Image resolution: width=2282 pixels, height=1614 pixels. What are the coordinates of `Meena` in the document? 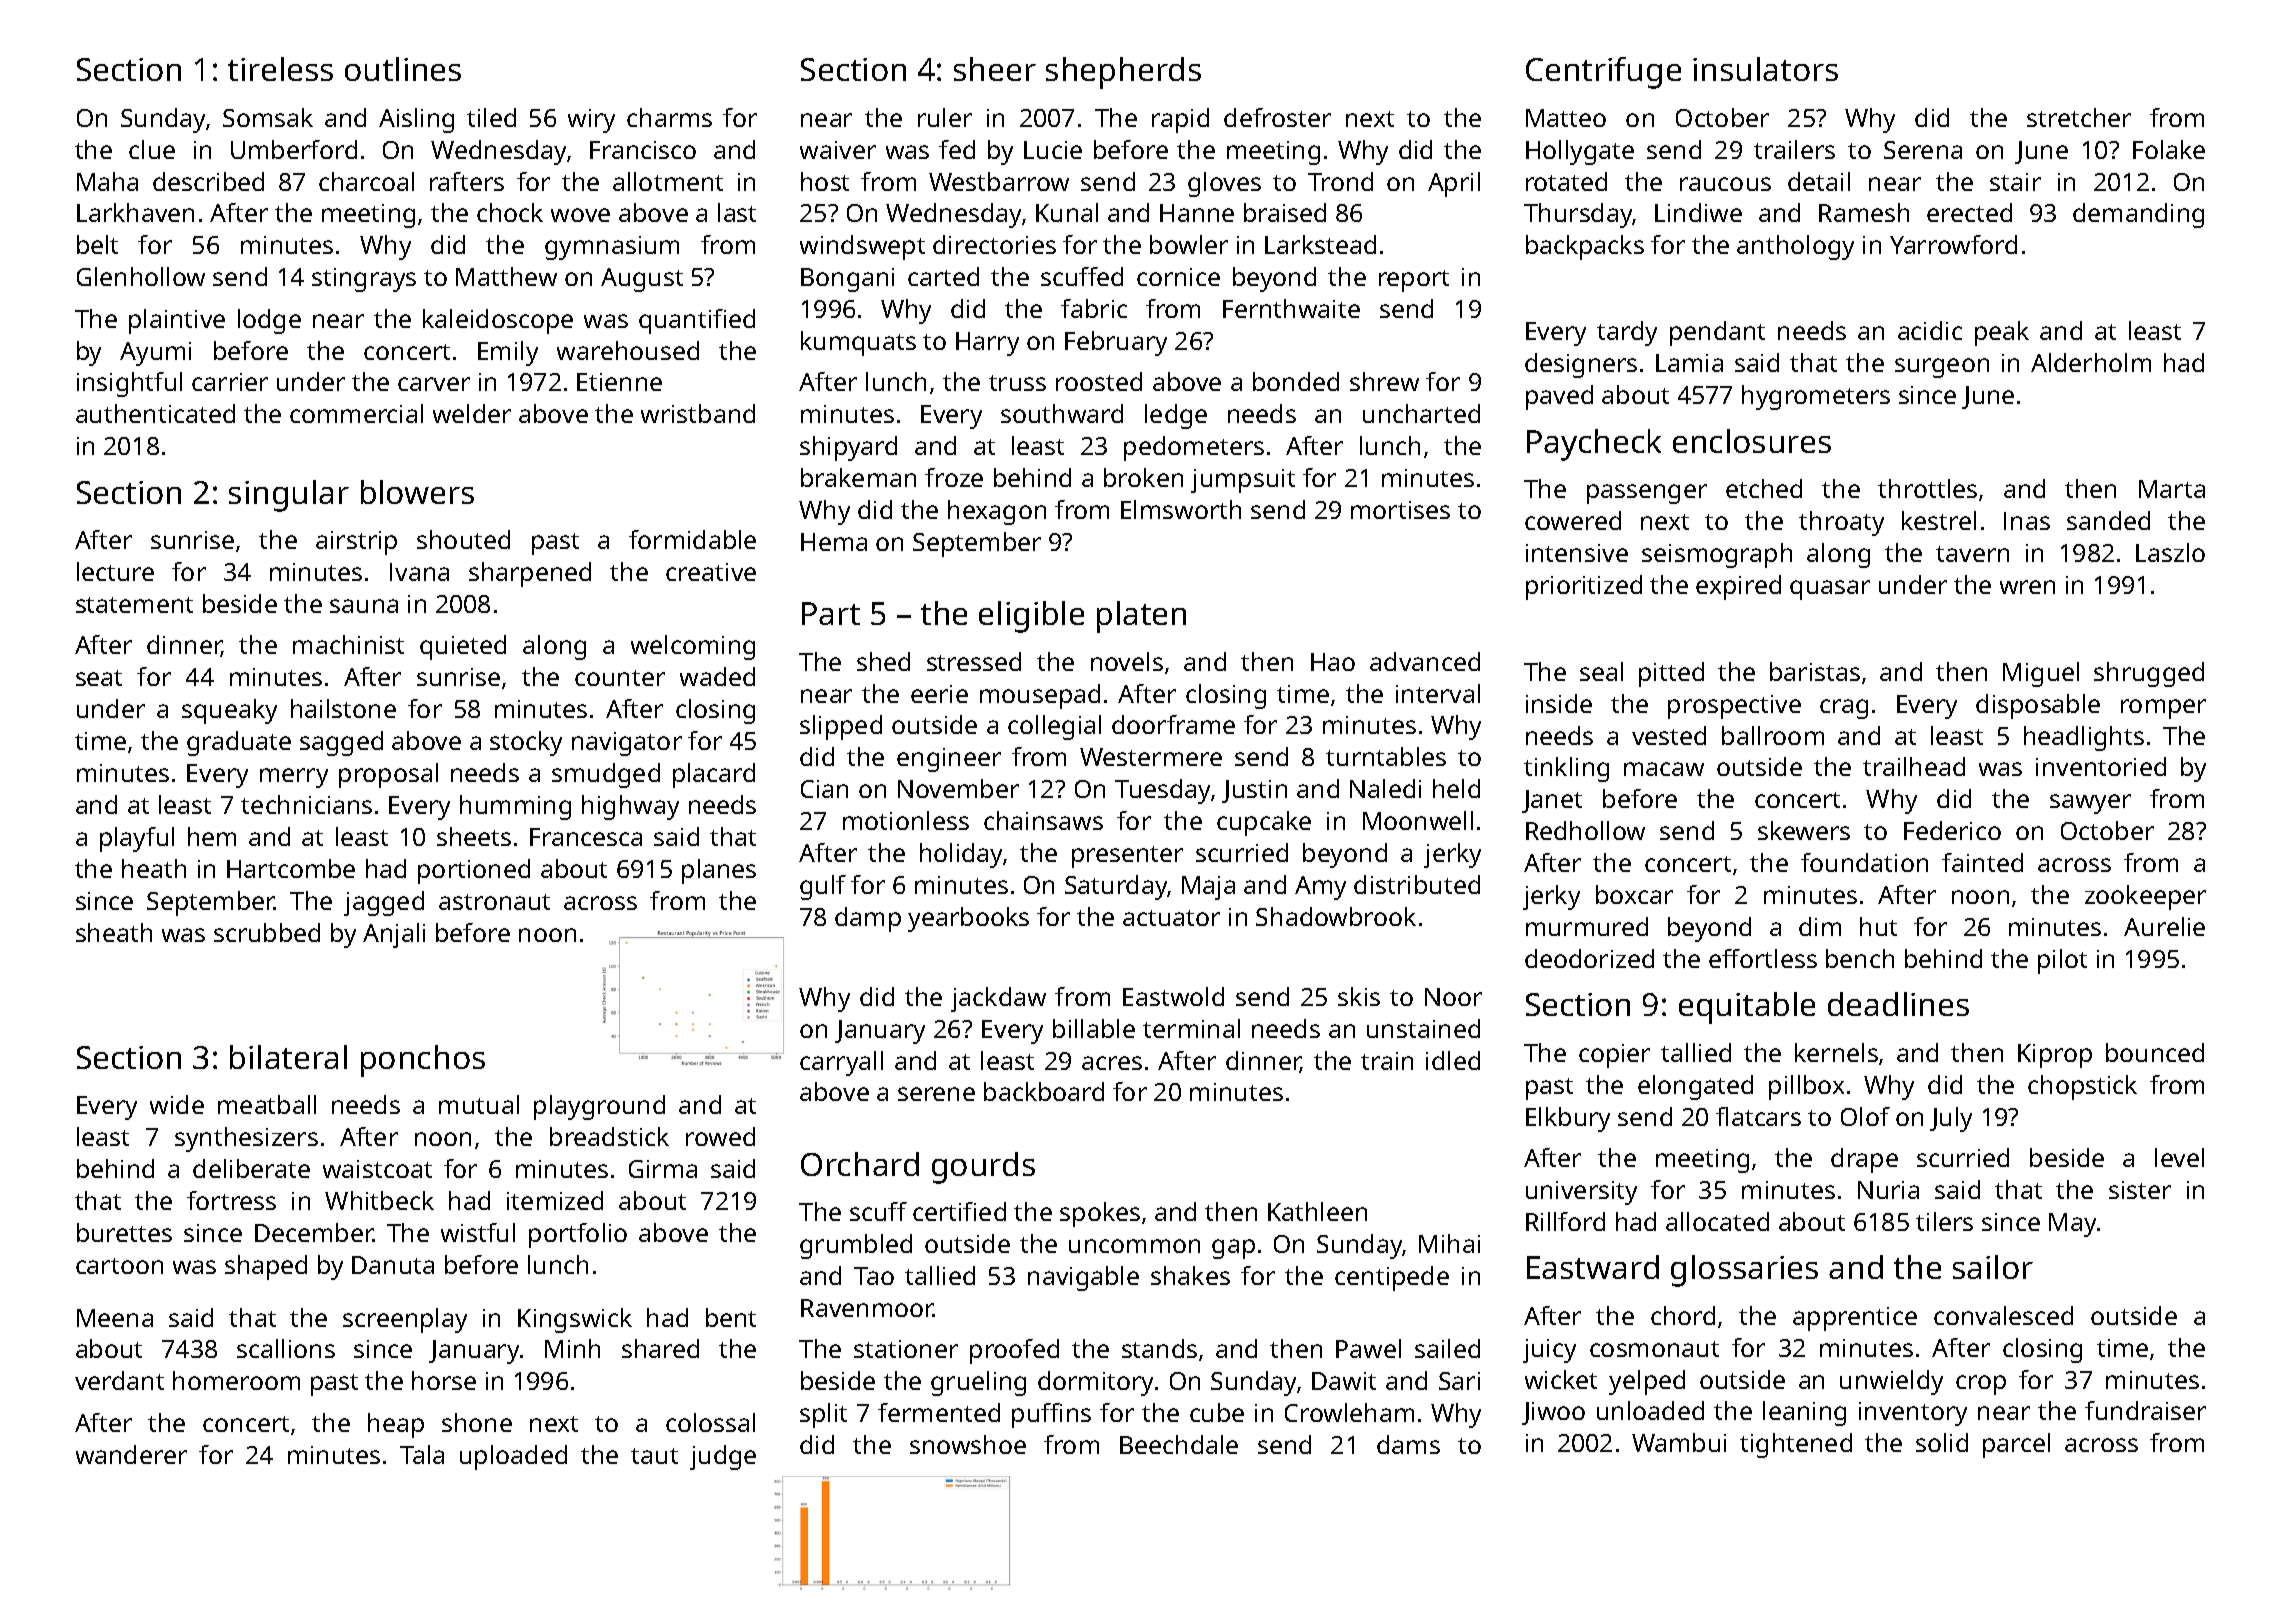 It's located at (115, 1318).
